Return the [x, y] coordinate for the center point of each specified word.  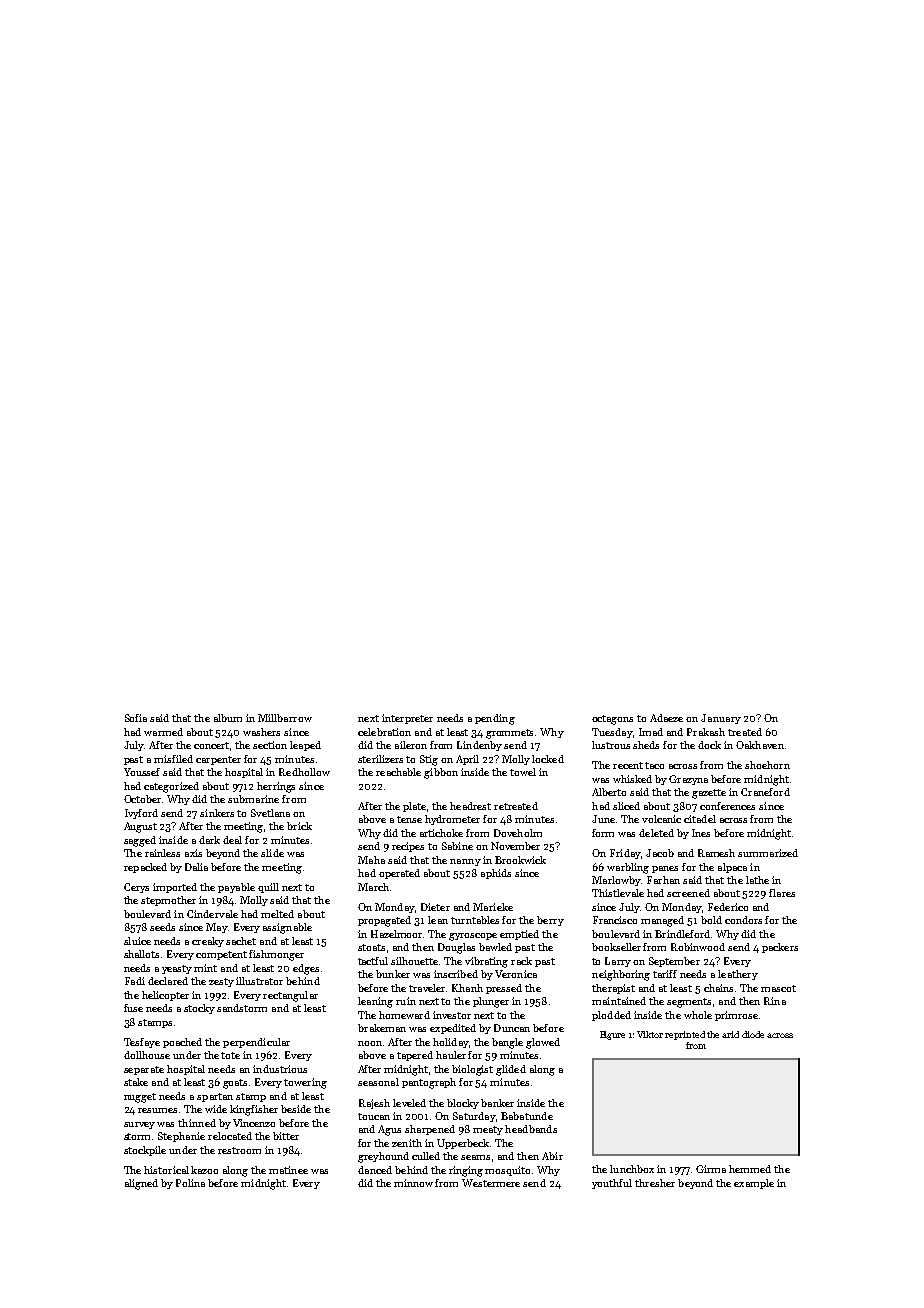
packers [780, 948]
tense [409, 819]
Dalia [196, 867]
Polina [190, 1183]
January [721, 719]
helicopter [165, 996]
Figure [612, 1035]
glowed [543, 1043]
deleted [656, 833]
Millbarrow [285, 718]
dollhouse [147, 1055]
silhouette [414, 961]
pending [495, 719]
